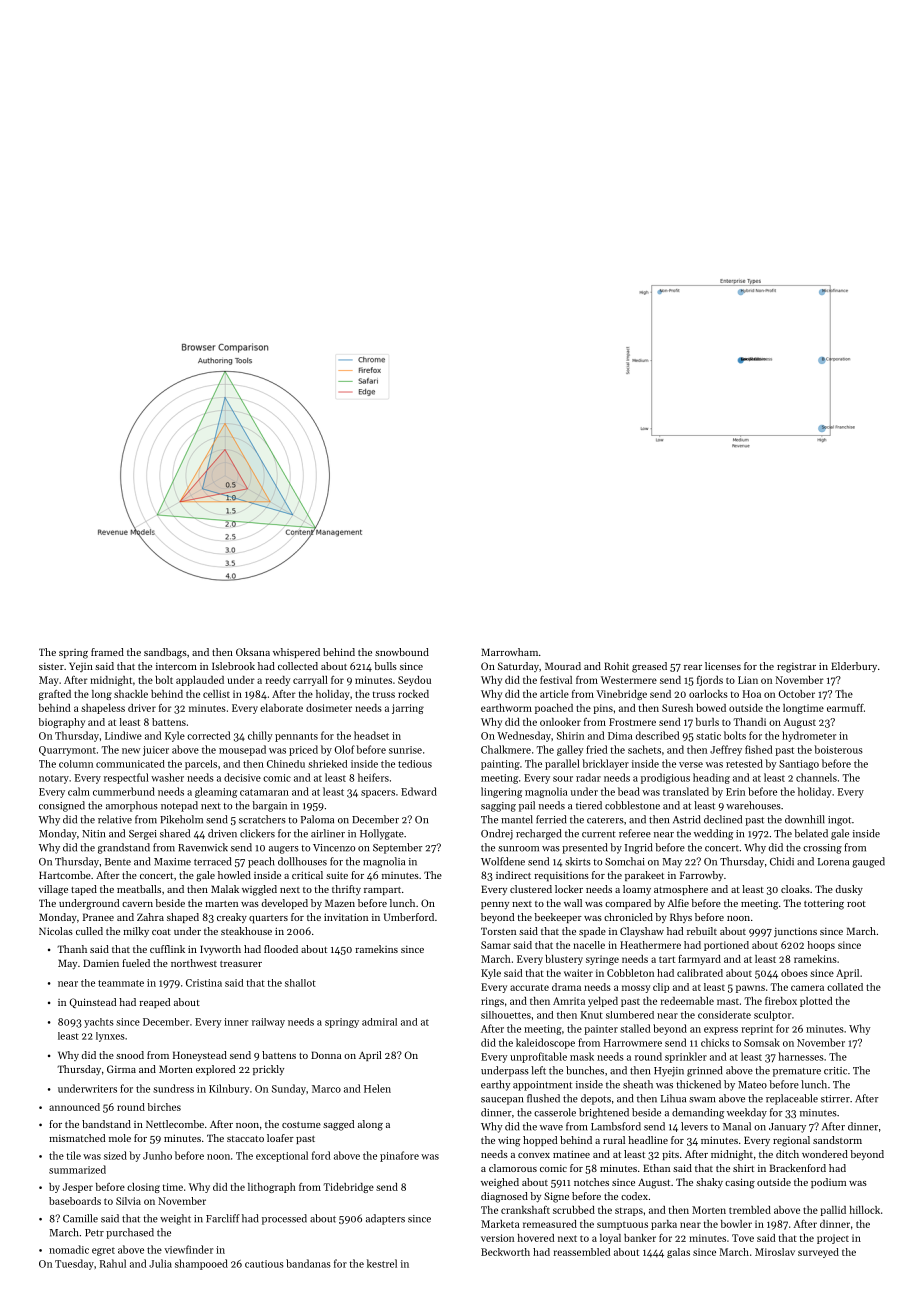 Image resolution: width=924 pixels, height=1308 pixels. I want to click on Rahul, so click(113, 1263).
